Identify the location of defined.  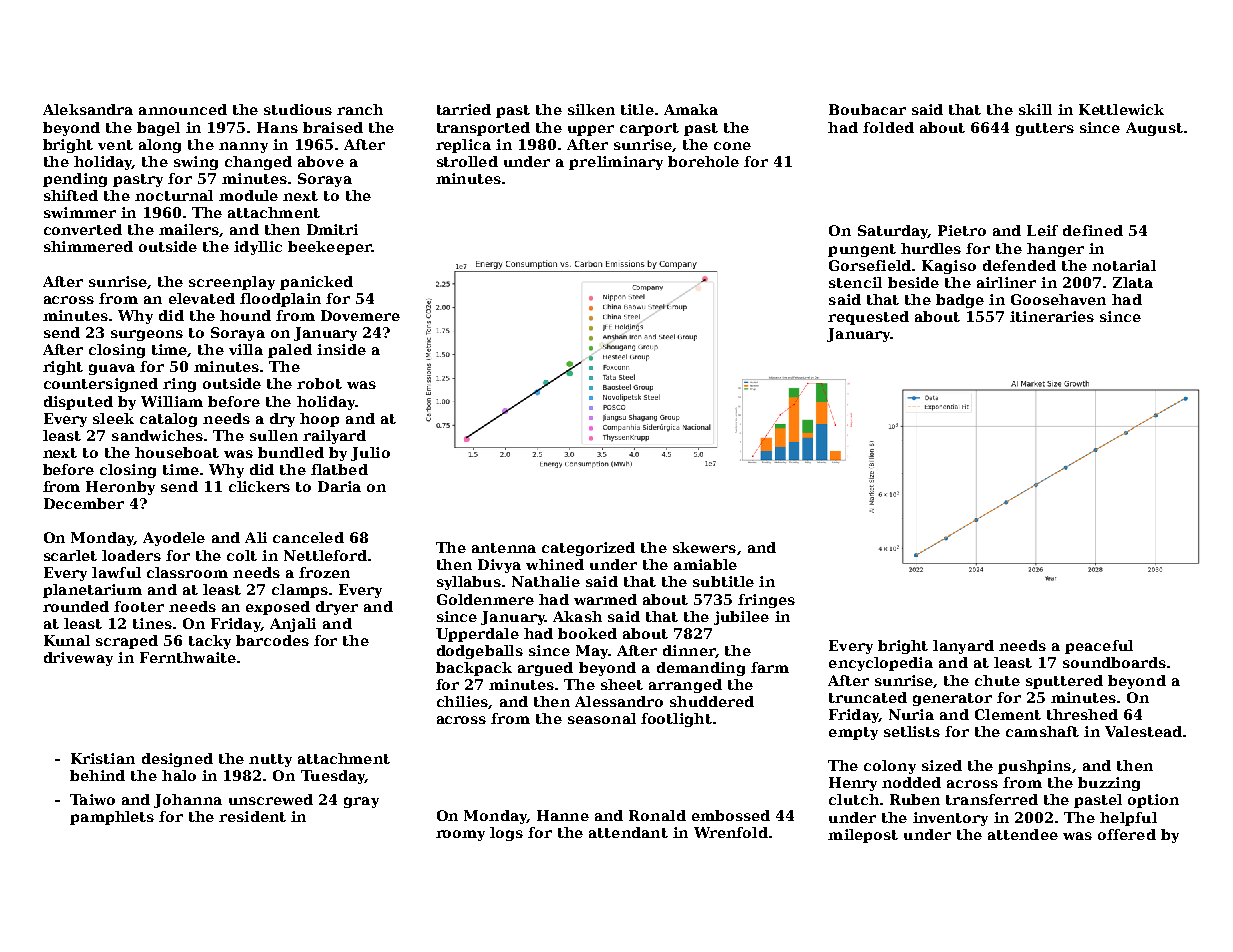
(1093, 230).
